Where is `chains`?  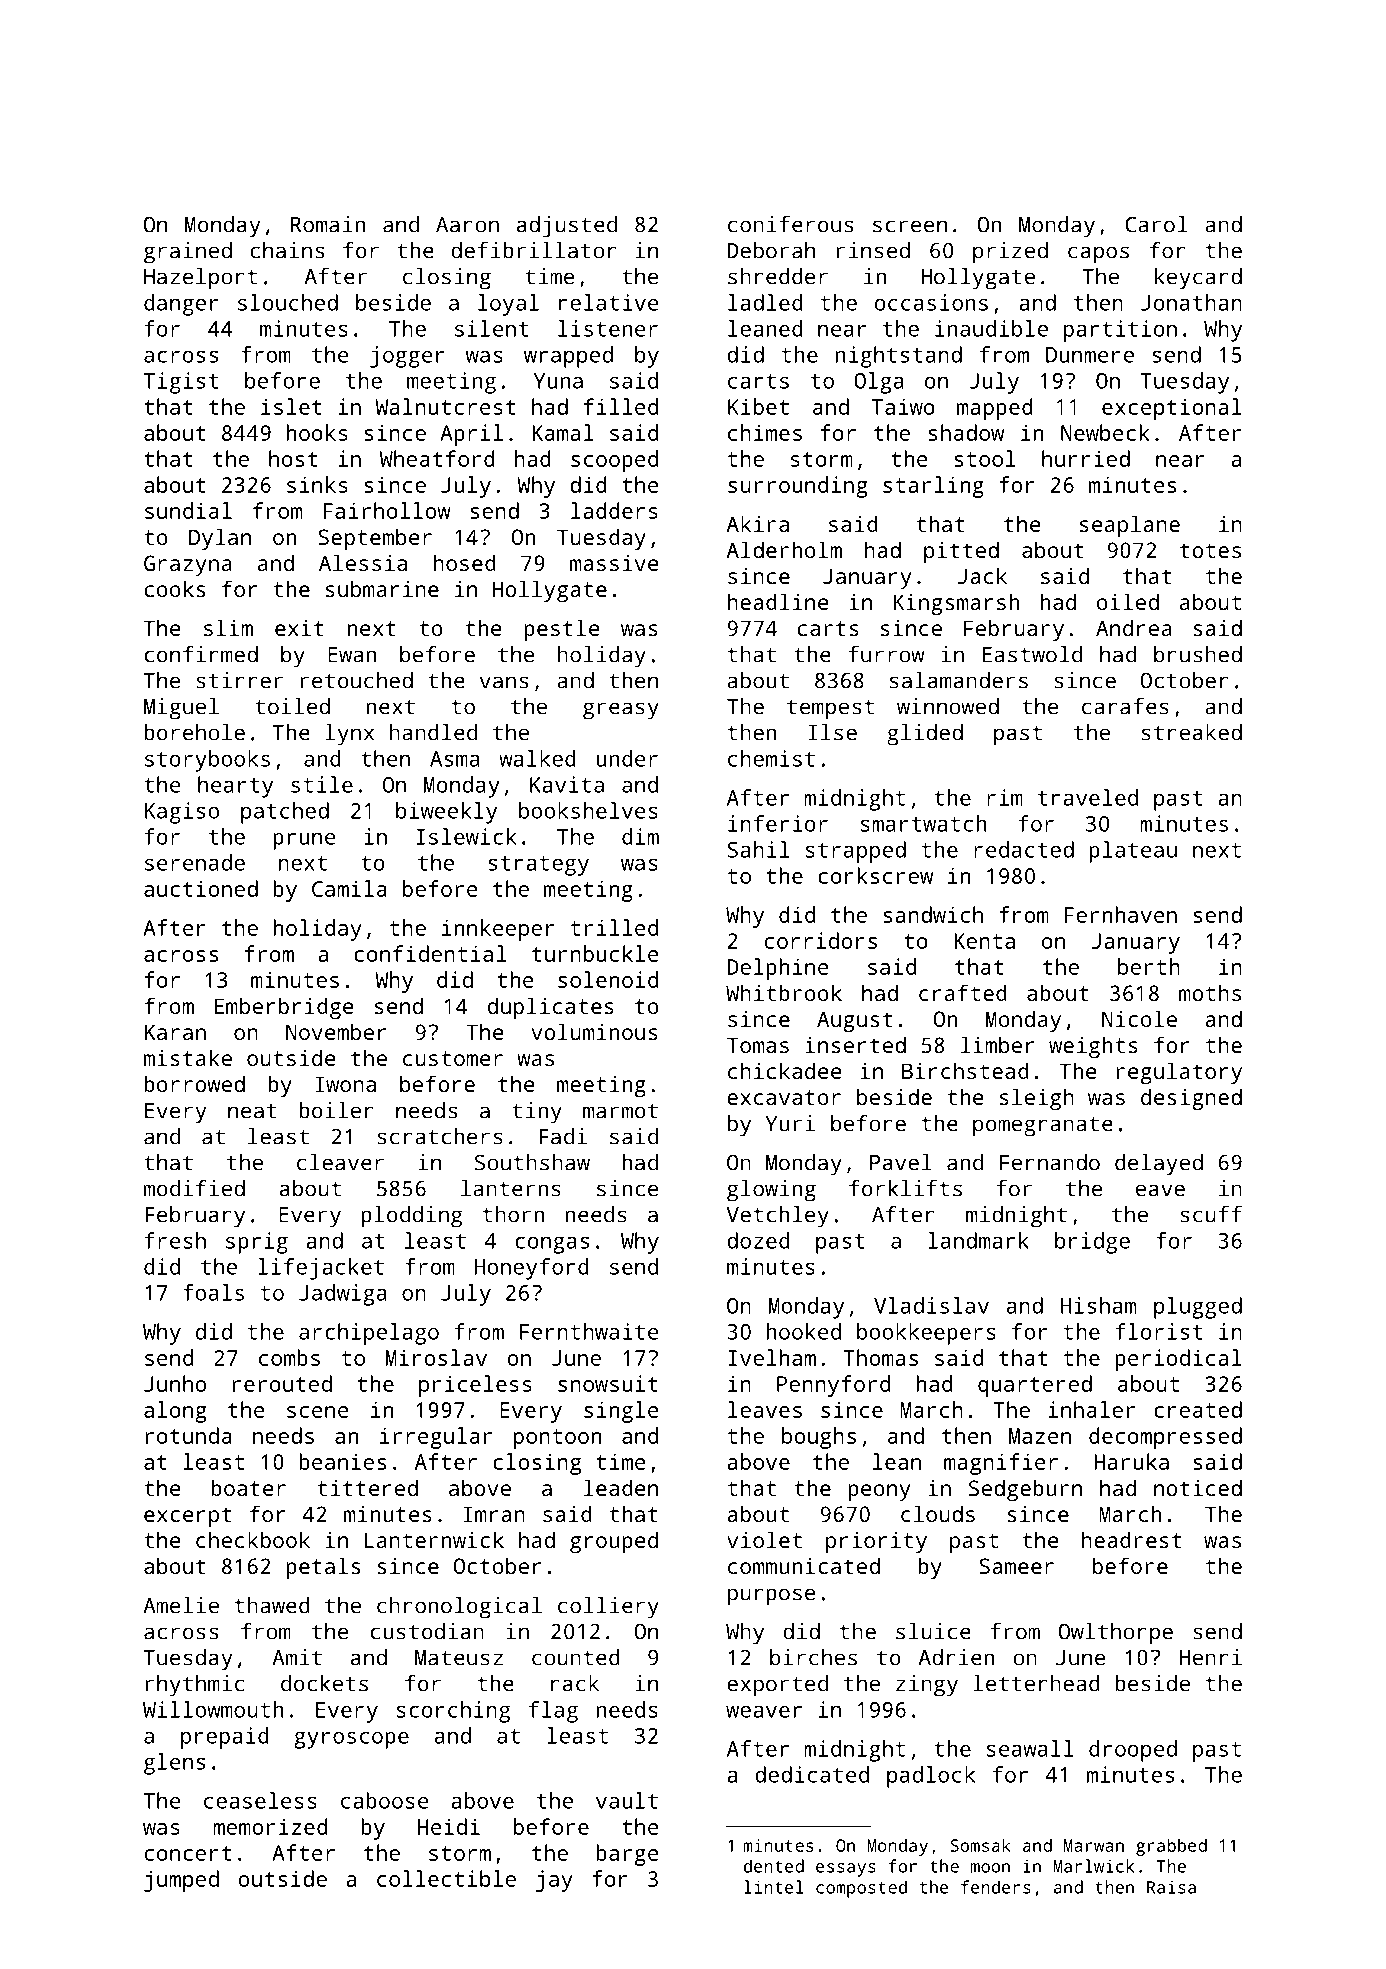
chains is located at coordinates (287, 250).
